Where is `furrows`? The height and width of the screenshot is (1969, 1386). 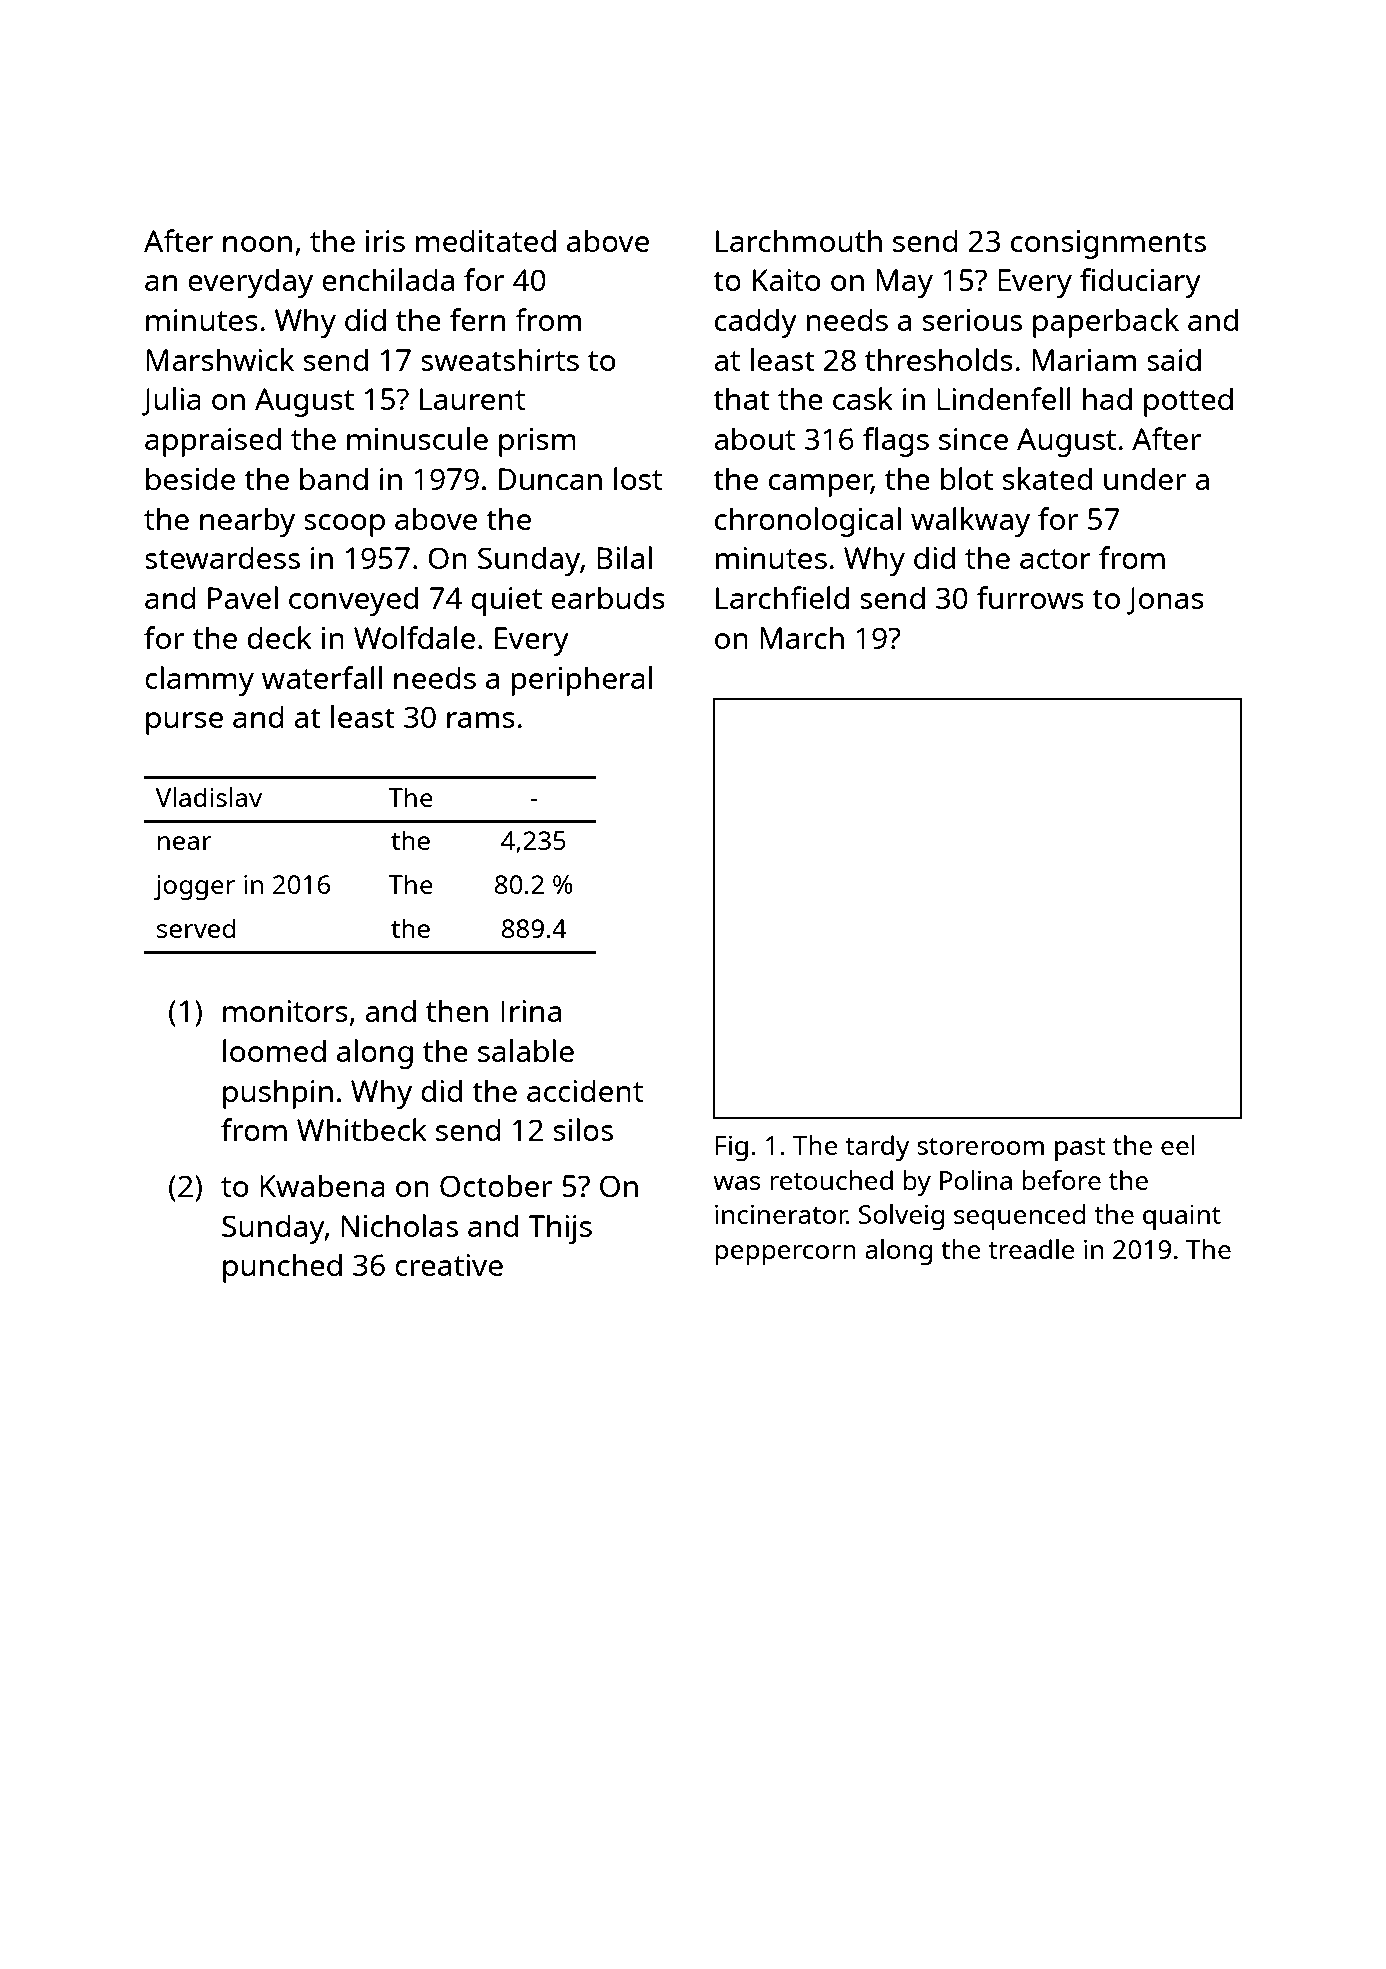
furrows is located at coordinates (1030, 597).
